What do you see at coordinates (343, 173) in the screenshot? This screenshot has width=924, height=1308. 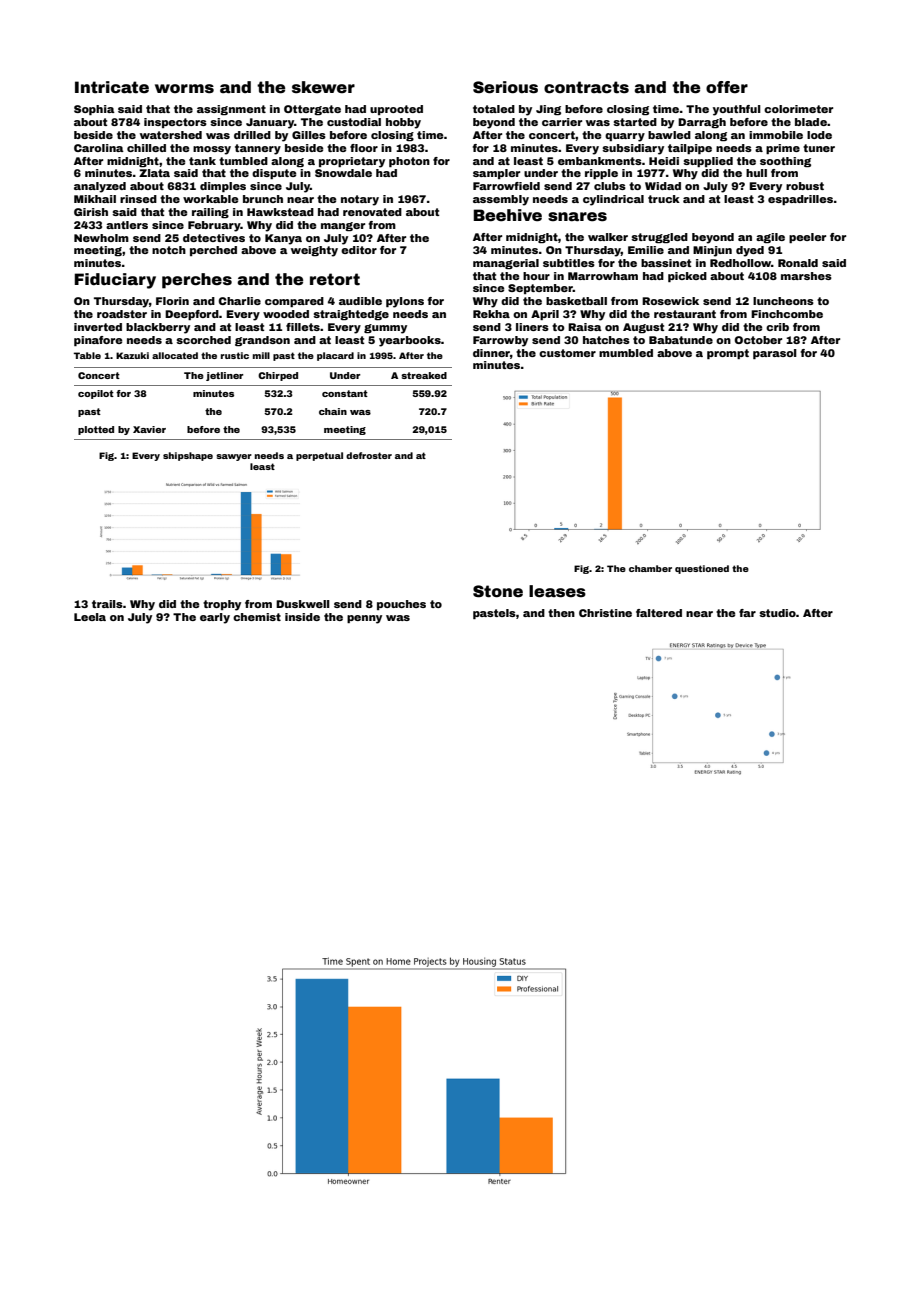 I see `Snowdale` at bounding box center [343, 173].
